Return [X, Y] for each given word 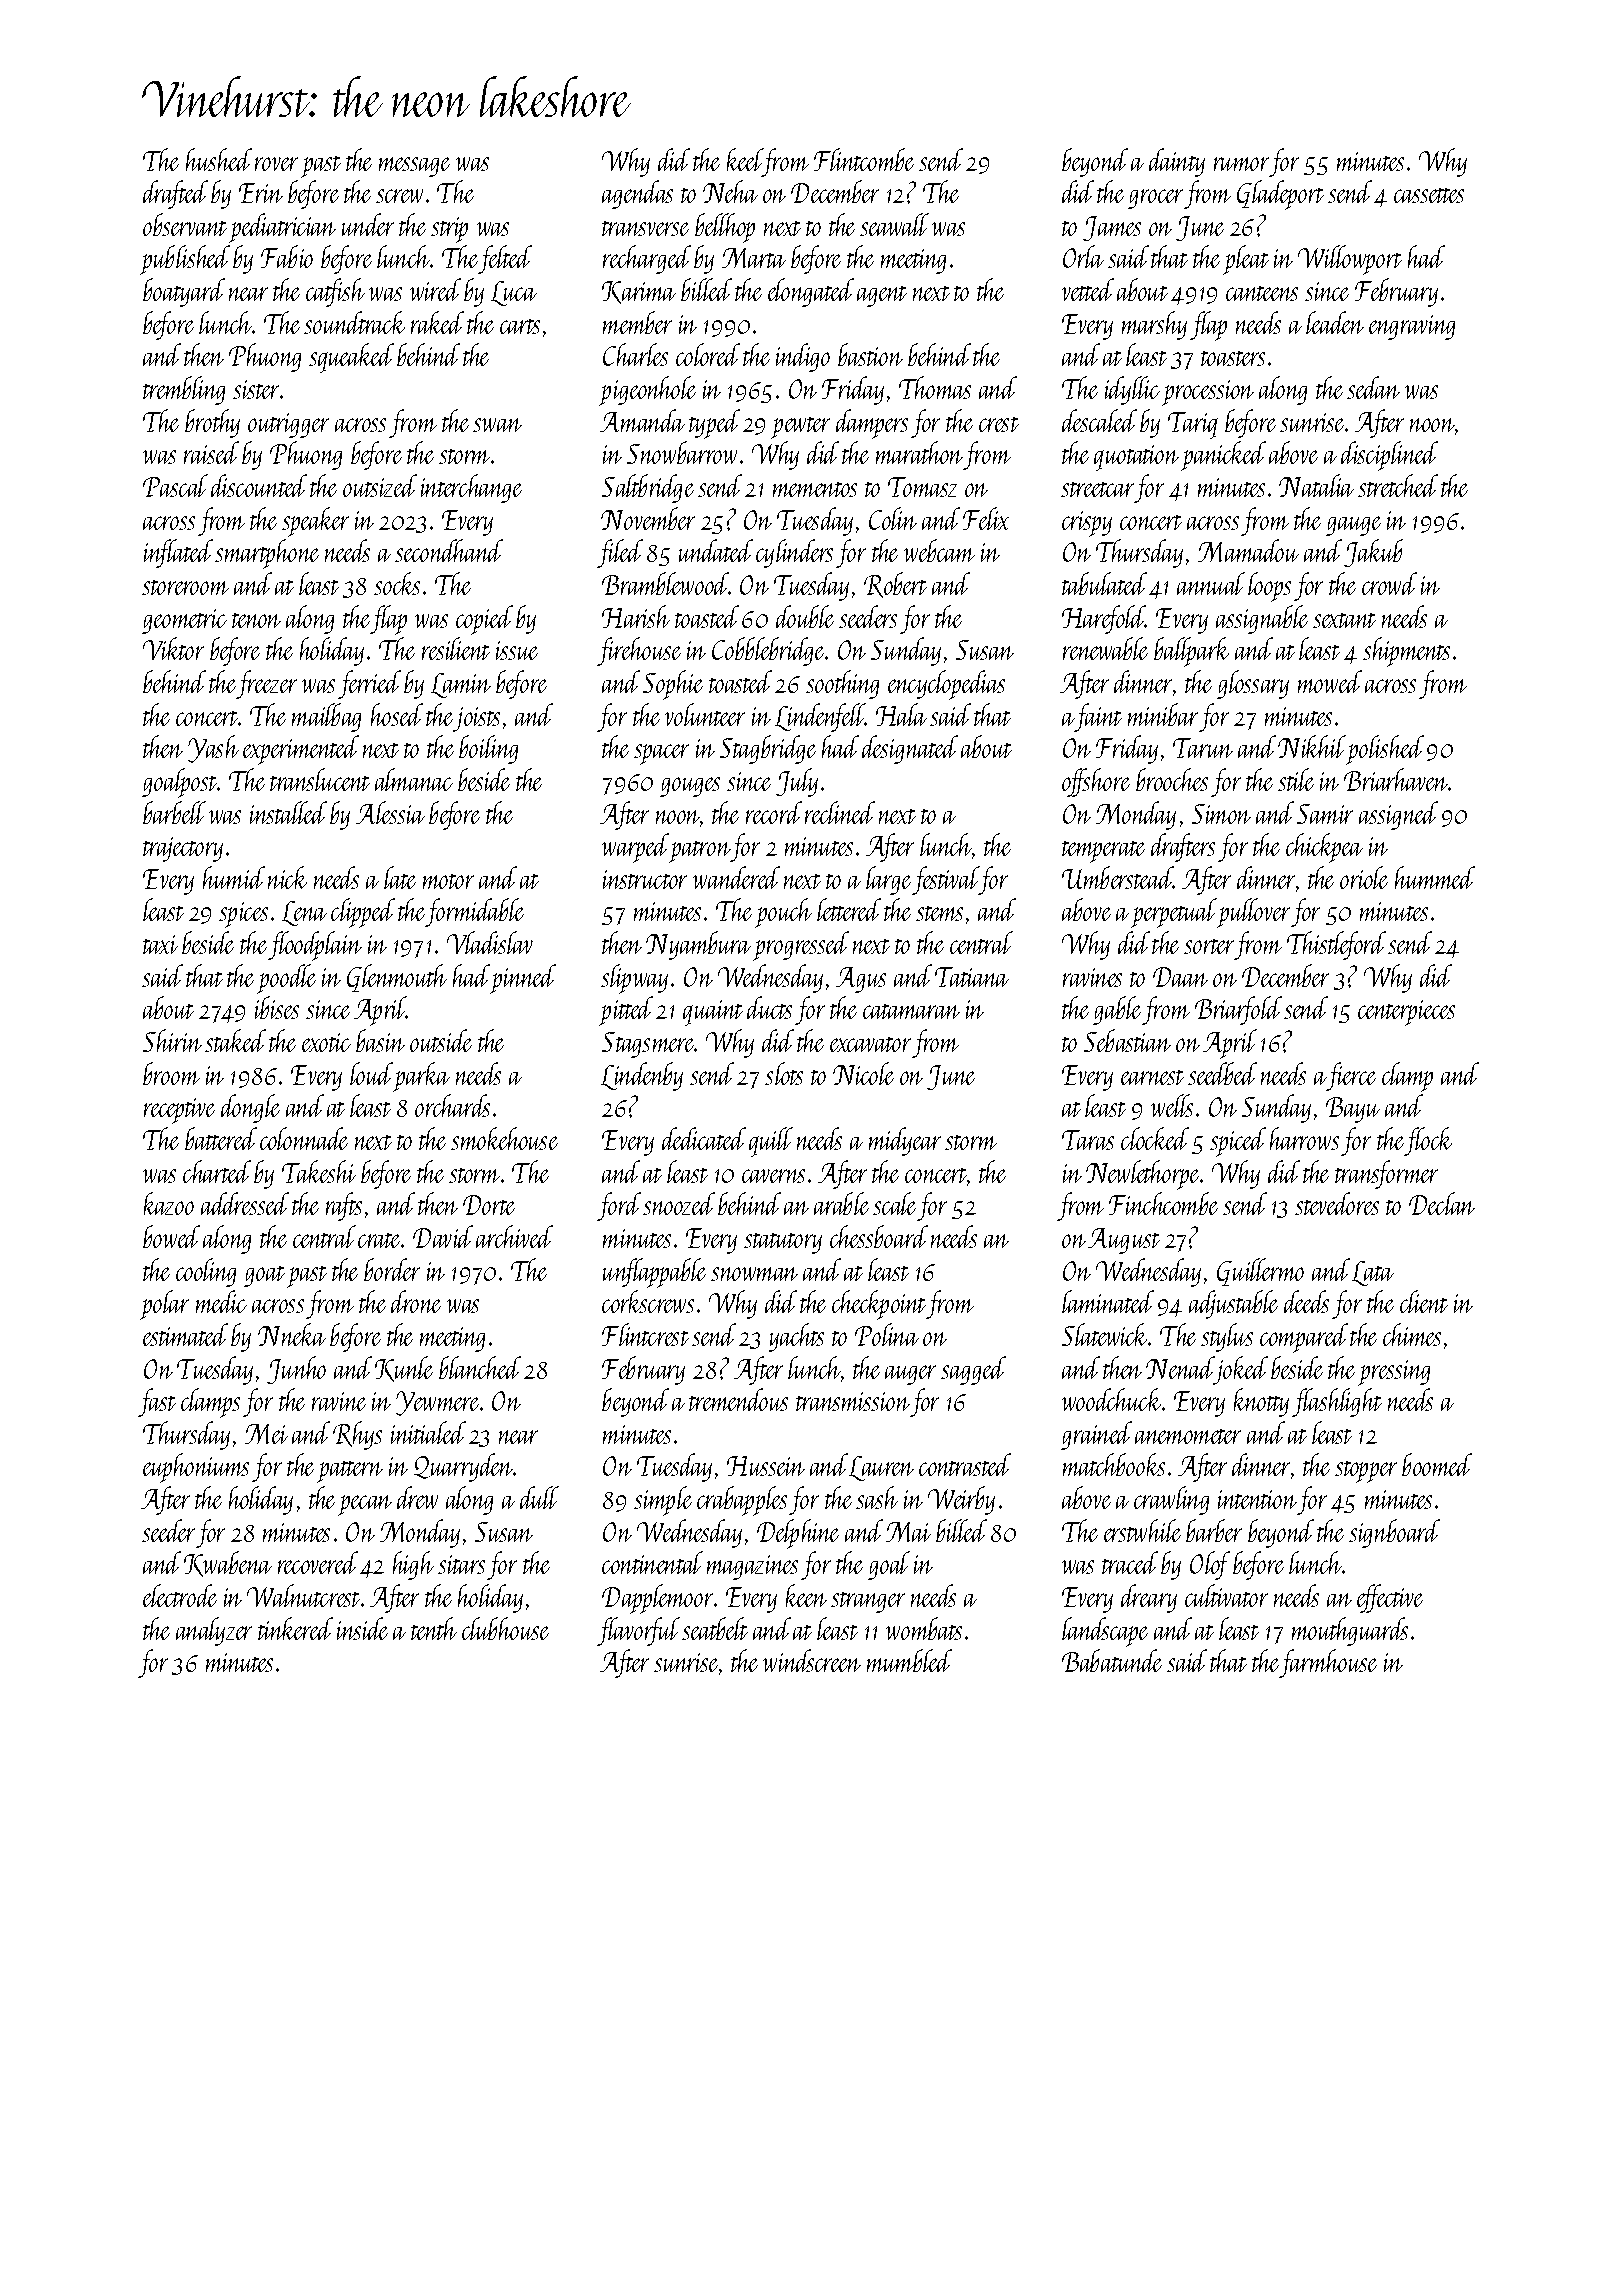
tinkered [295, 1628]
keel [745, 159]
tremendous [738, 1399]
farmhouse [1328, 1663]
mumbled [909, 1660]
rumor [1241, 164]
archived [514, 1236]
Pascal [175, 485]
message [414, 167]
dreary [1149, 1598]
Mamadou [1248, 550]
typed [714, 424]
